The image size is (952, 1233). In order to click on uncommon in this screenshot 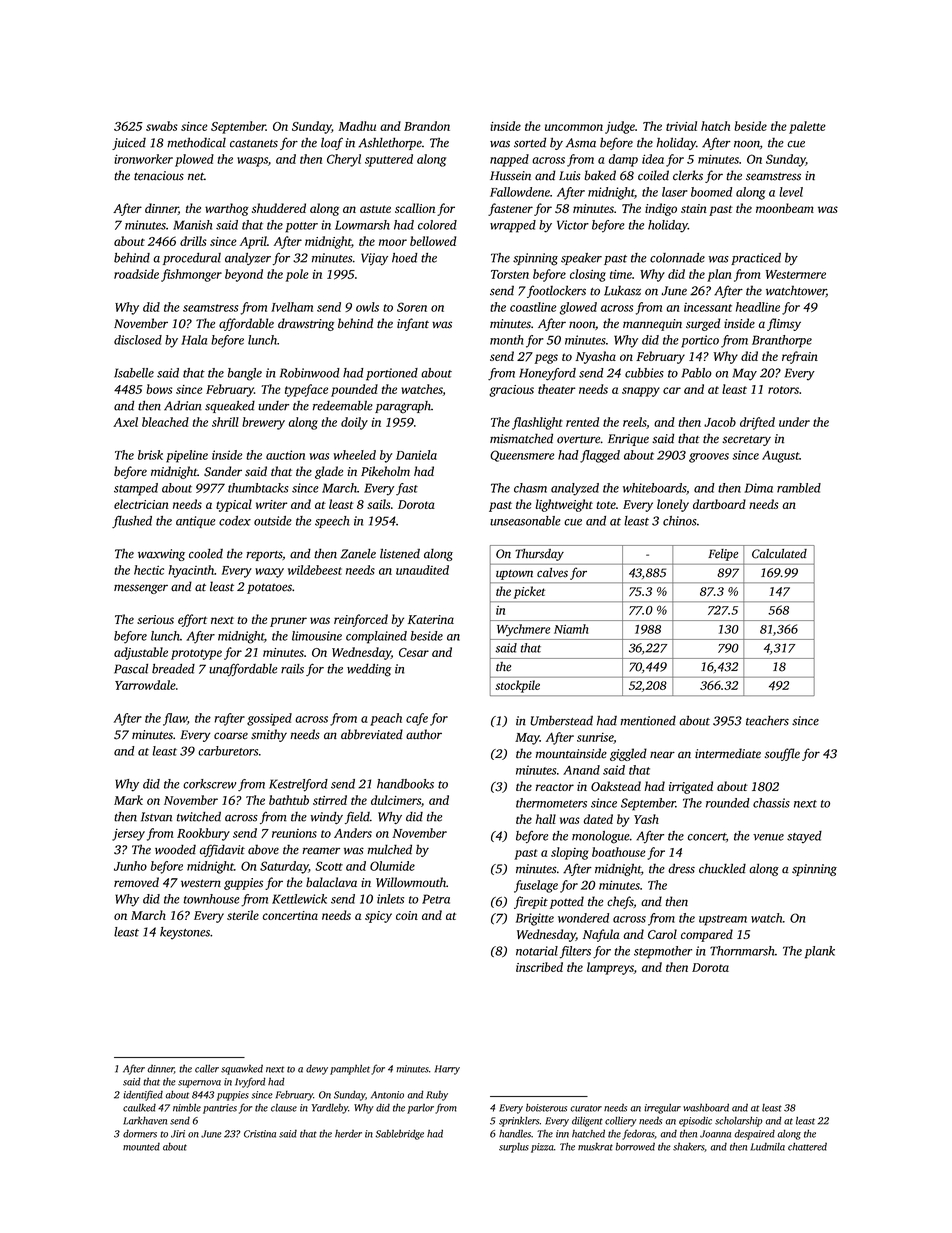, I will do `click(574, 127)`.
